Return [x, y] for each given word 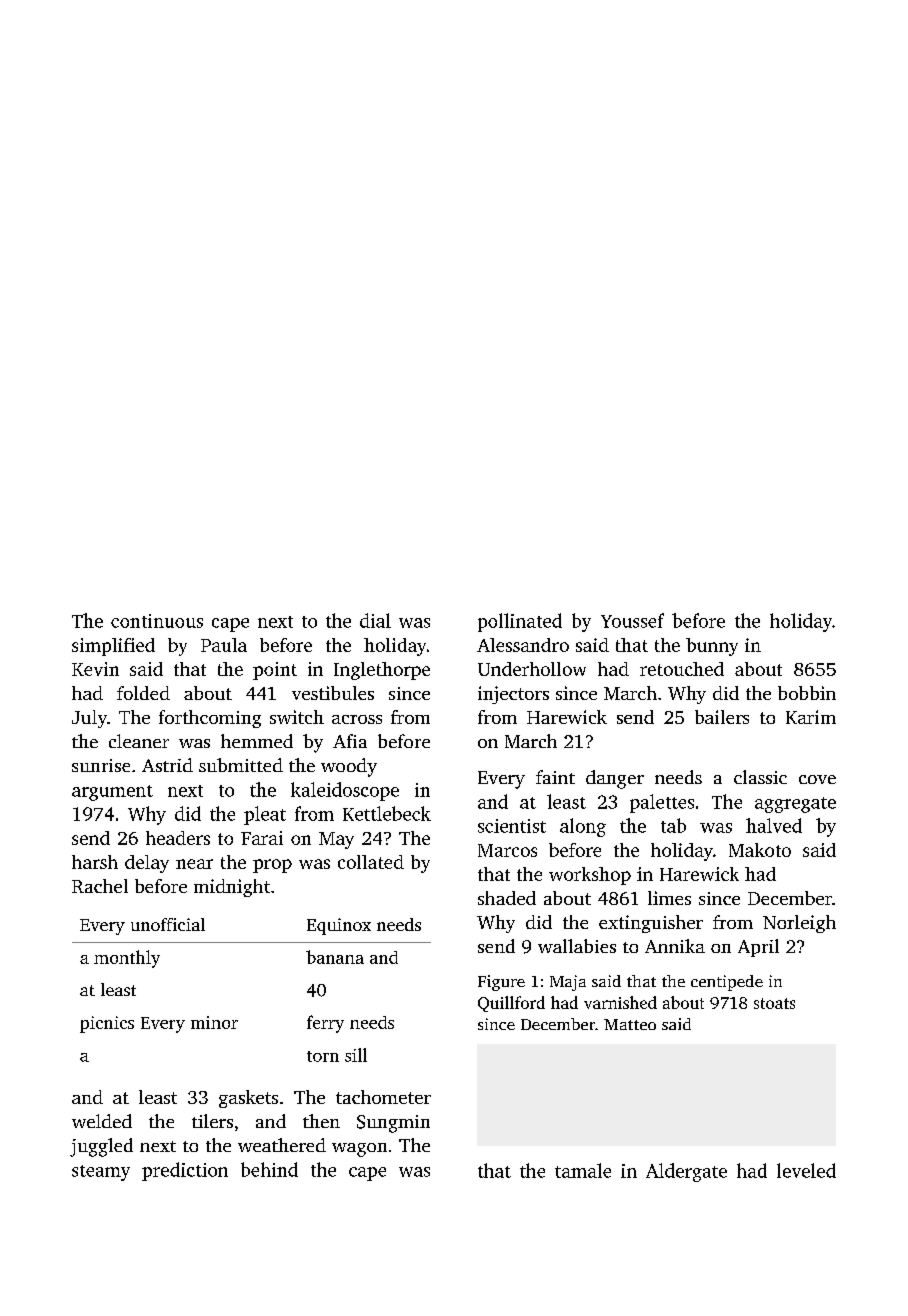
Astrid [167, 765]
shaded [507, 898]
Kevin [95, 669]
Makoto [760, 850]
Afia [350, 741]
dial [375, 620]
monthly [127, 959]
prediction [185, 1171]
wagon [359, 1150]
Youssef [632, 620]
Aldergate [686, 1172]
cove [817, 779]
